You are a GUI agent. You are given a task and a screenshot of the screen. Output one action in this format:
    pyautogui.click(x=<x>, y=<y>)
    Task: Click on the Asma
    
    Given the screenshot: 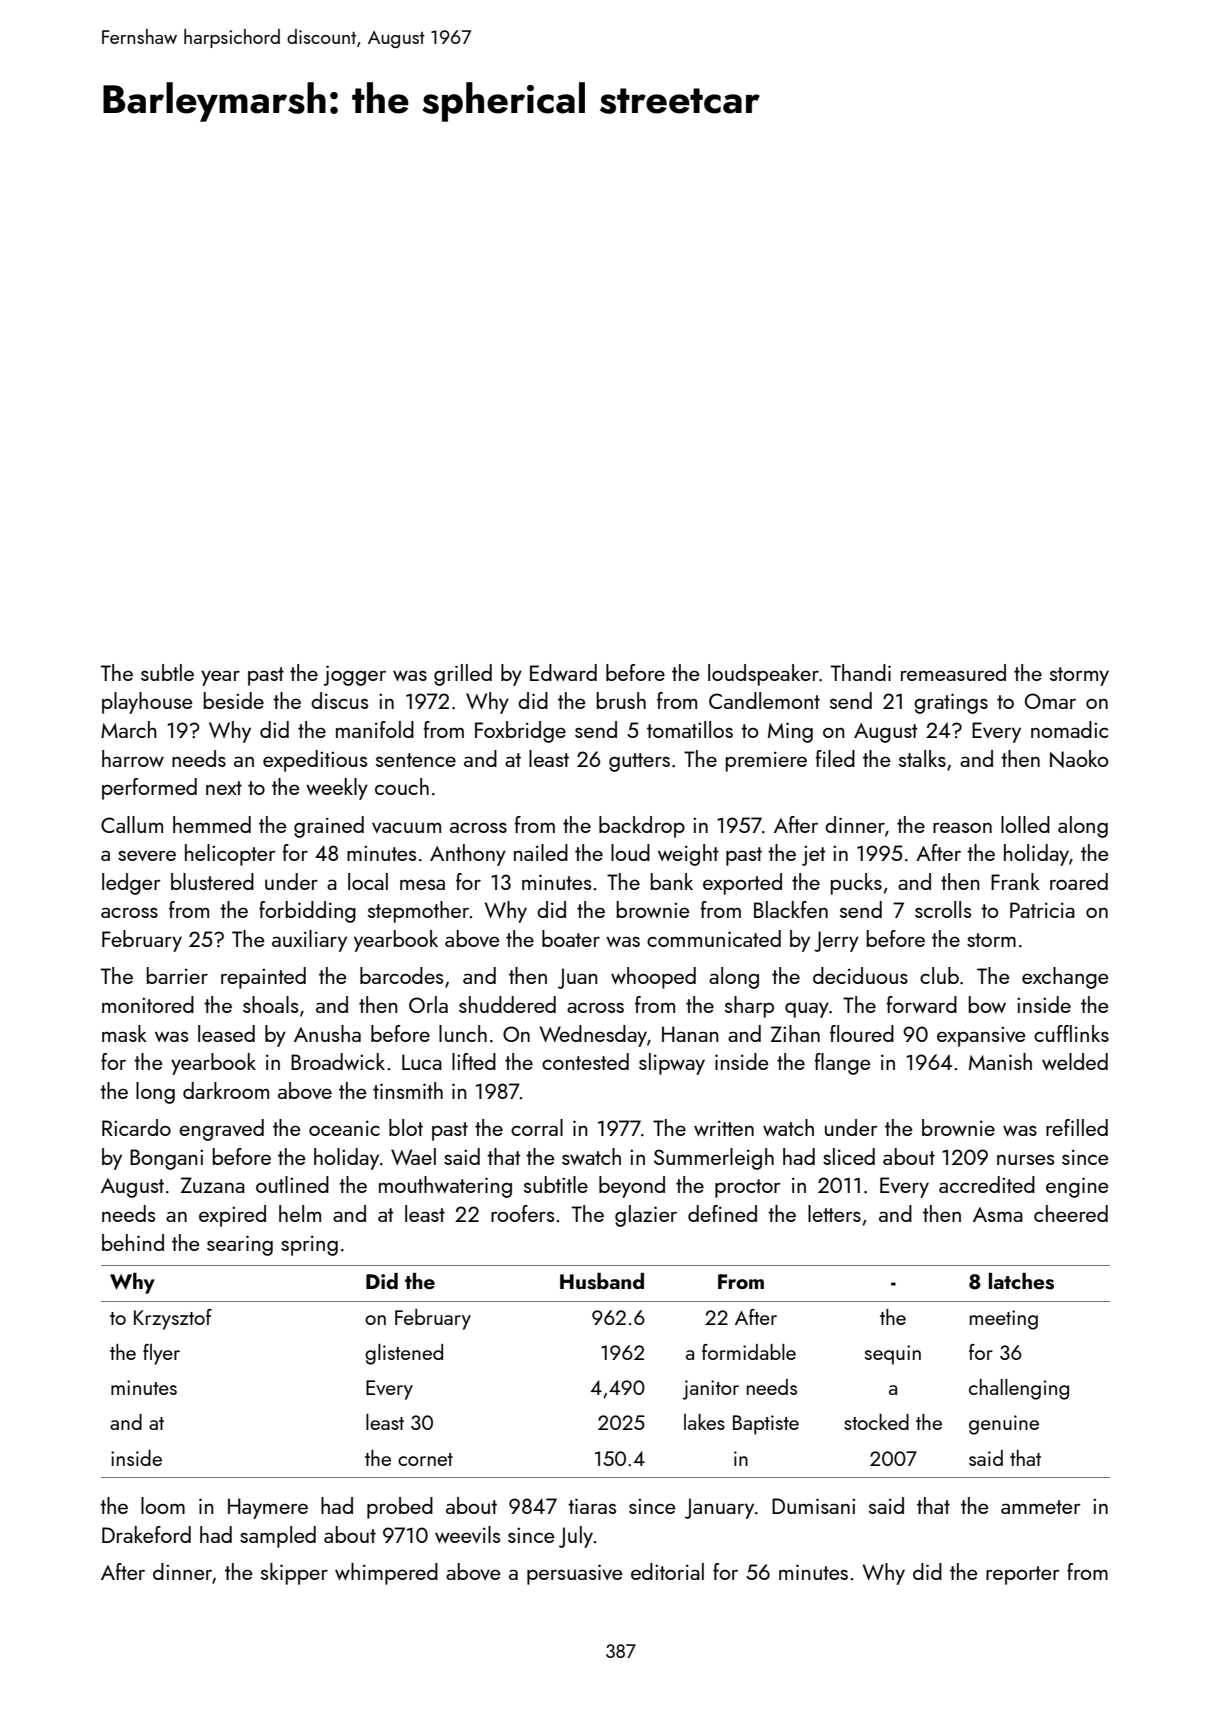 What is the action you would take?
    pyautogui.click(x=998, y=1214)
